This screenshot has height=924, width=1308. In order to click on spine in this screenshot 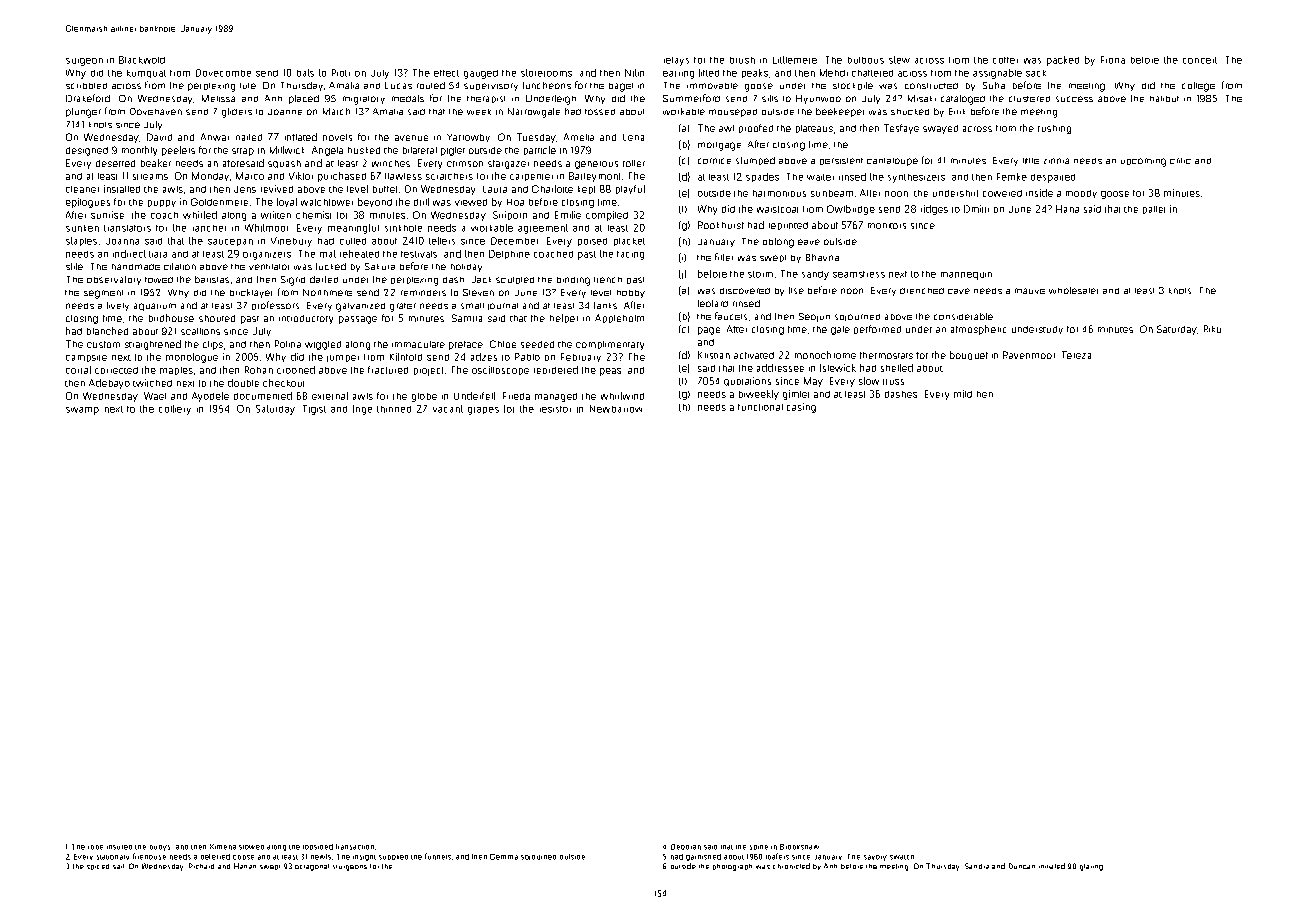, I will do `click(759, 847)`.
